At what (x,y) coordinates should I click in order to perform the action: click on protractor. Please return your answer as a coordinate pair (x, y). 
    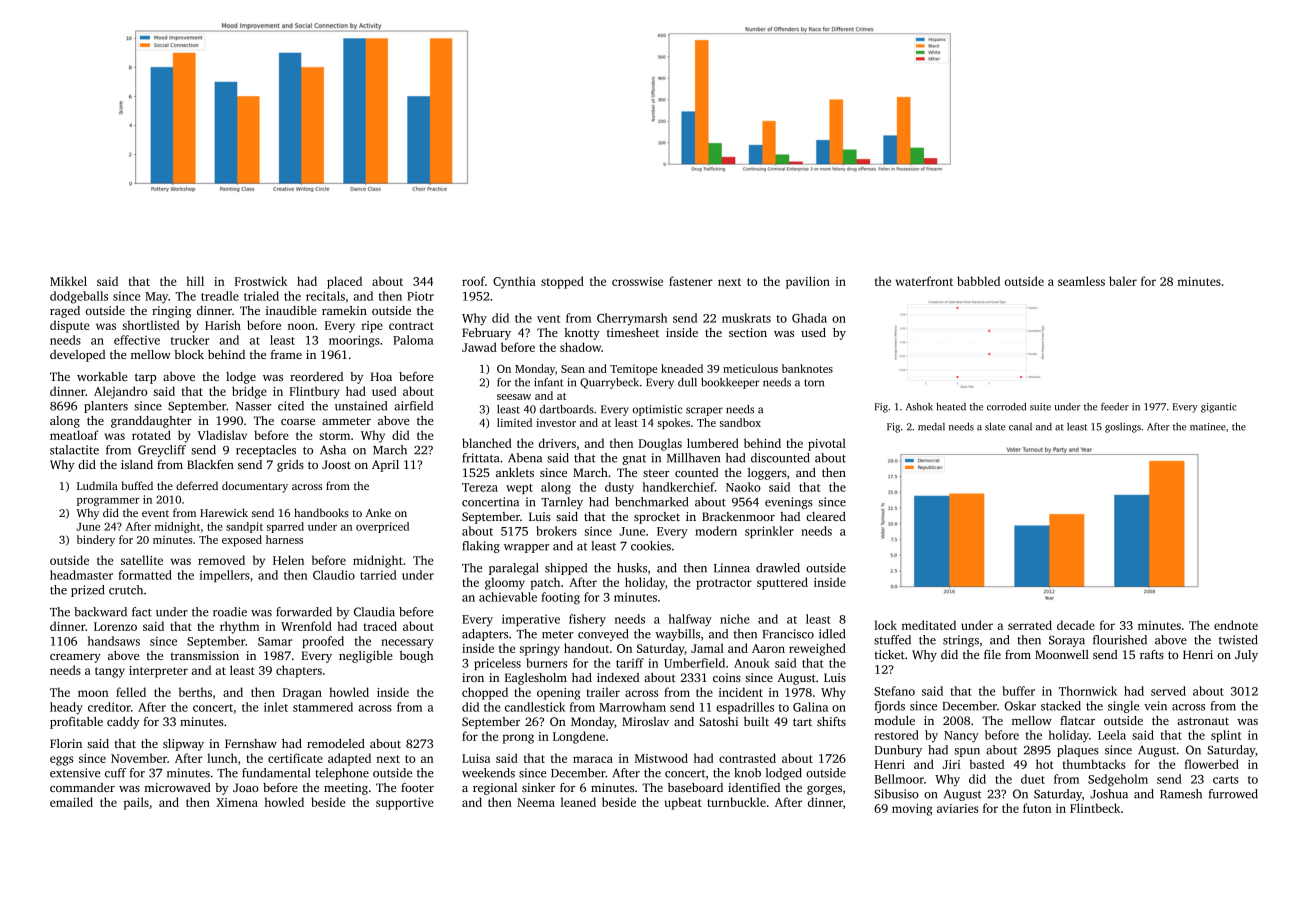
    Looking at the image, I should click on (724, 584).
